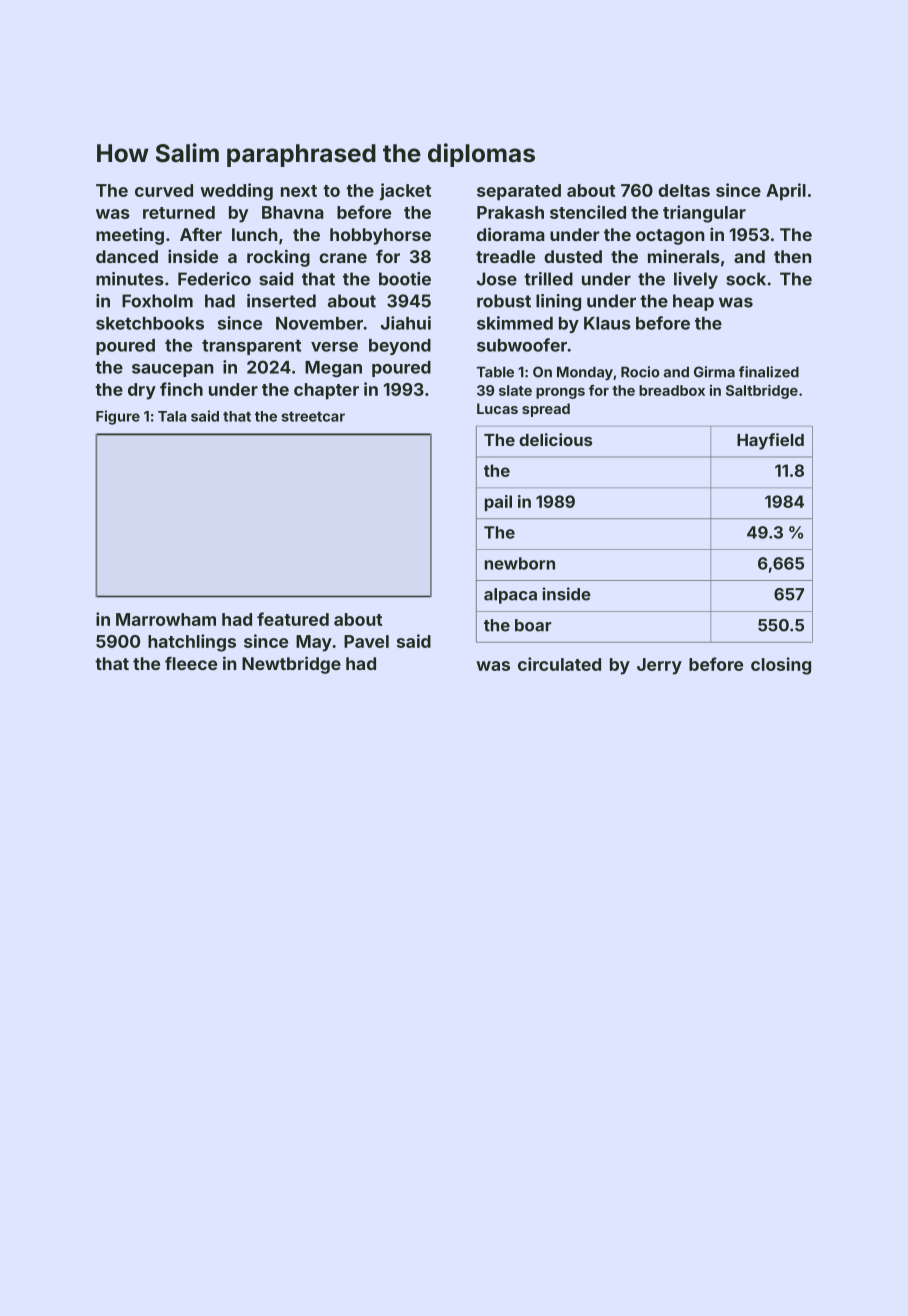 This screenshot has height=1316, width=908. What do you see at coordinates (684, 190) in the screenshot?
I see `deltas` at bounding box center [684, 190].
